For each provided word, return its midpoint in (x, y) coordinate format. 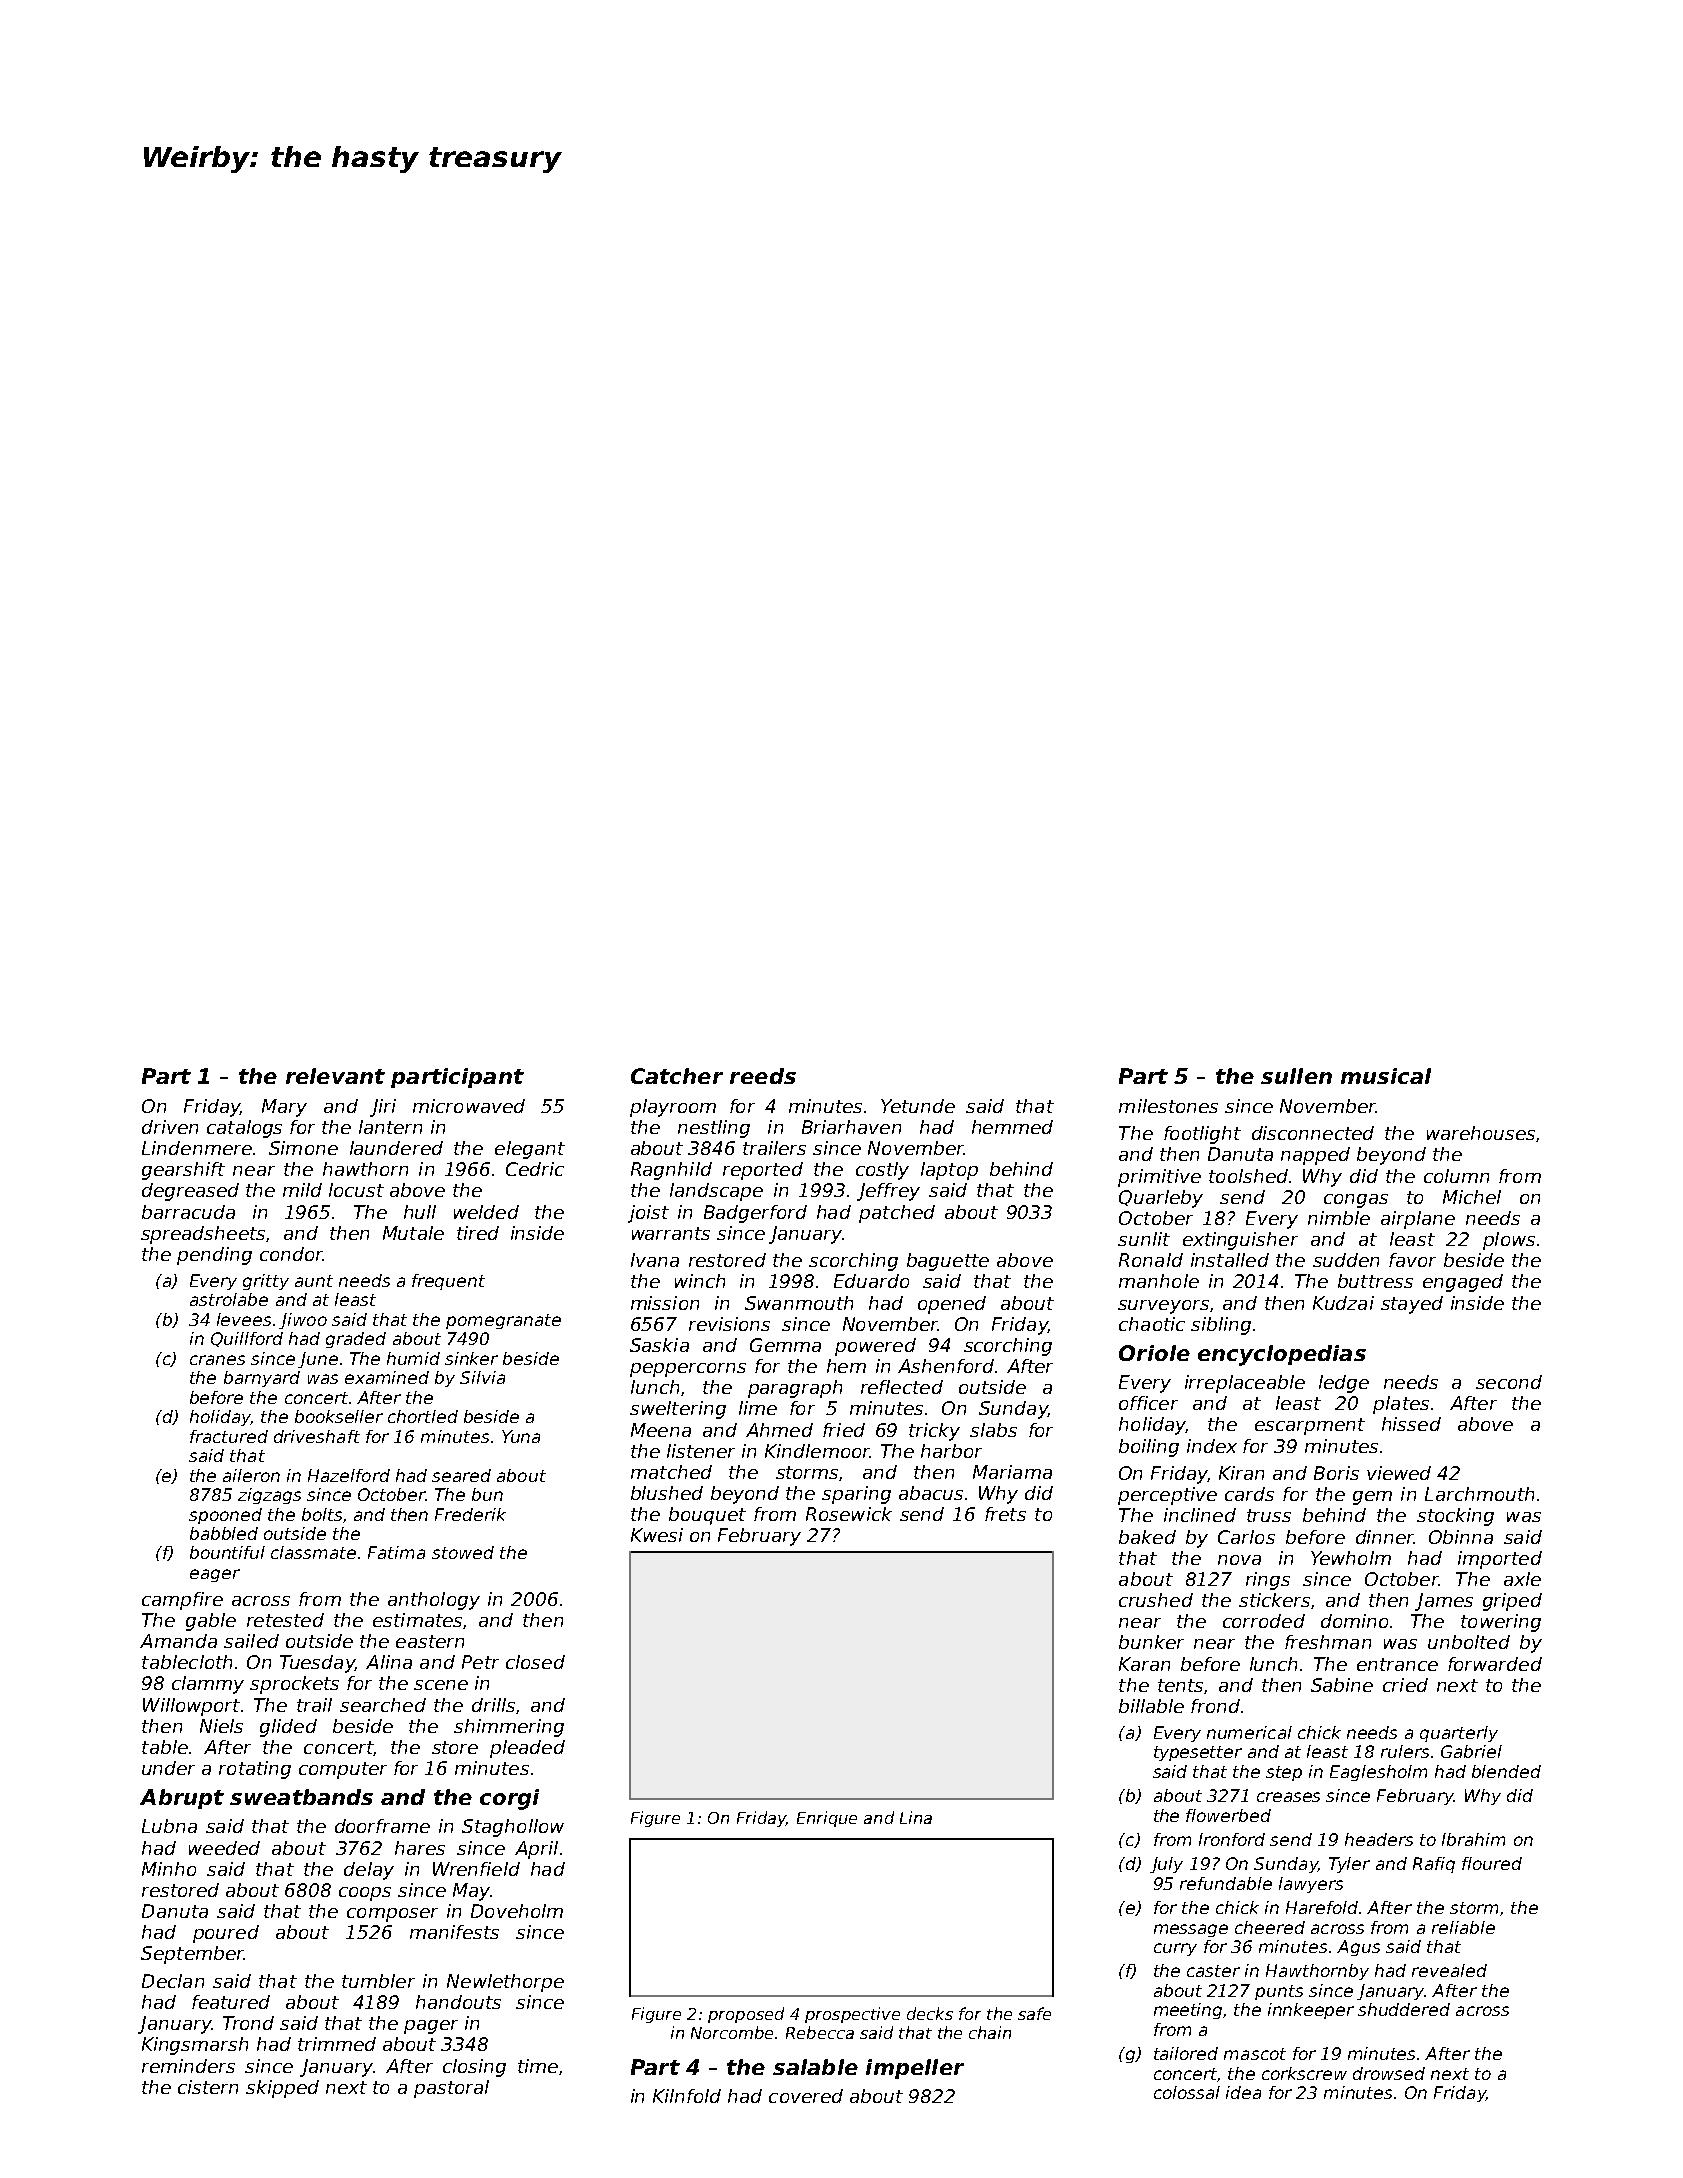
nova (1239, 1560)
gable (211, 1622)
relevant (335, 1076)
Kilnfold (687, 2096)
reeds (763, 1076)
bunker (1151, 1642)
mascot (1255, 2054)
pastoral (451, 2089)
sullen (1296, 1076)
